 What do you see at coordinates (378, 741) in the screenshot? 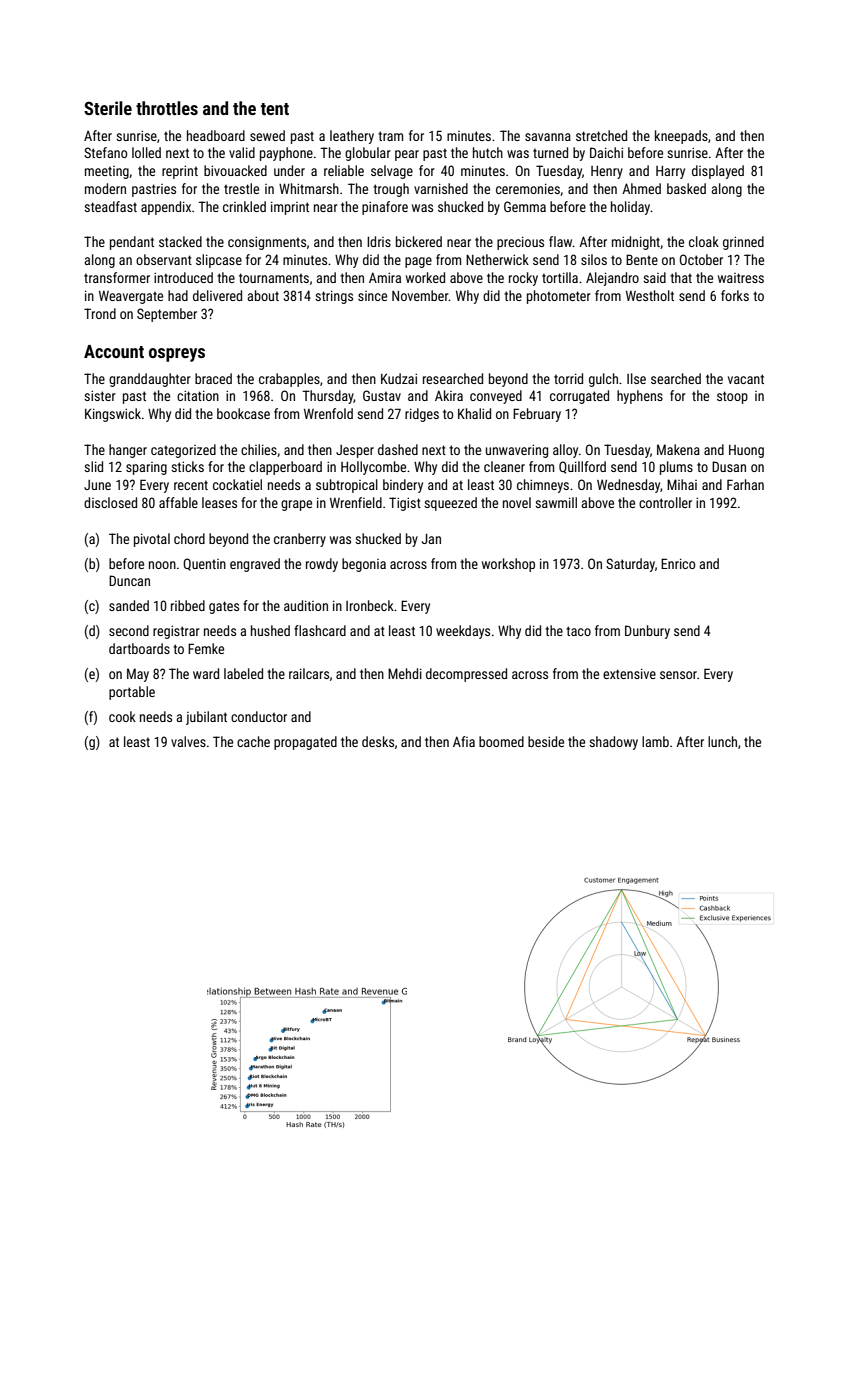
I see `desks` at bounding box center [378, 741].
